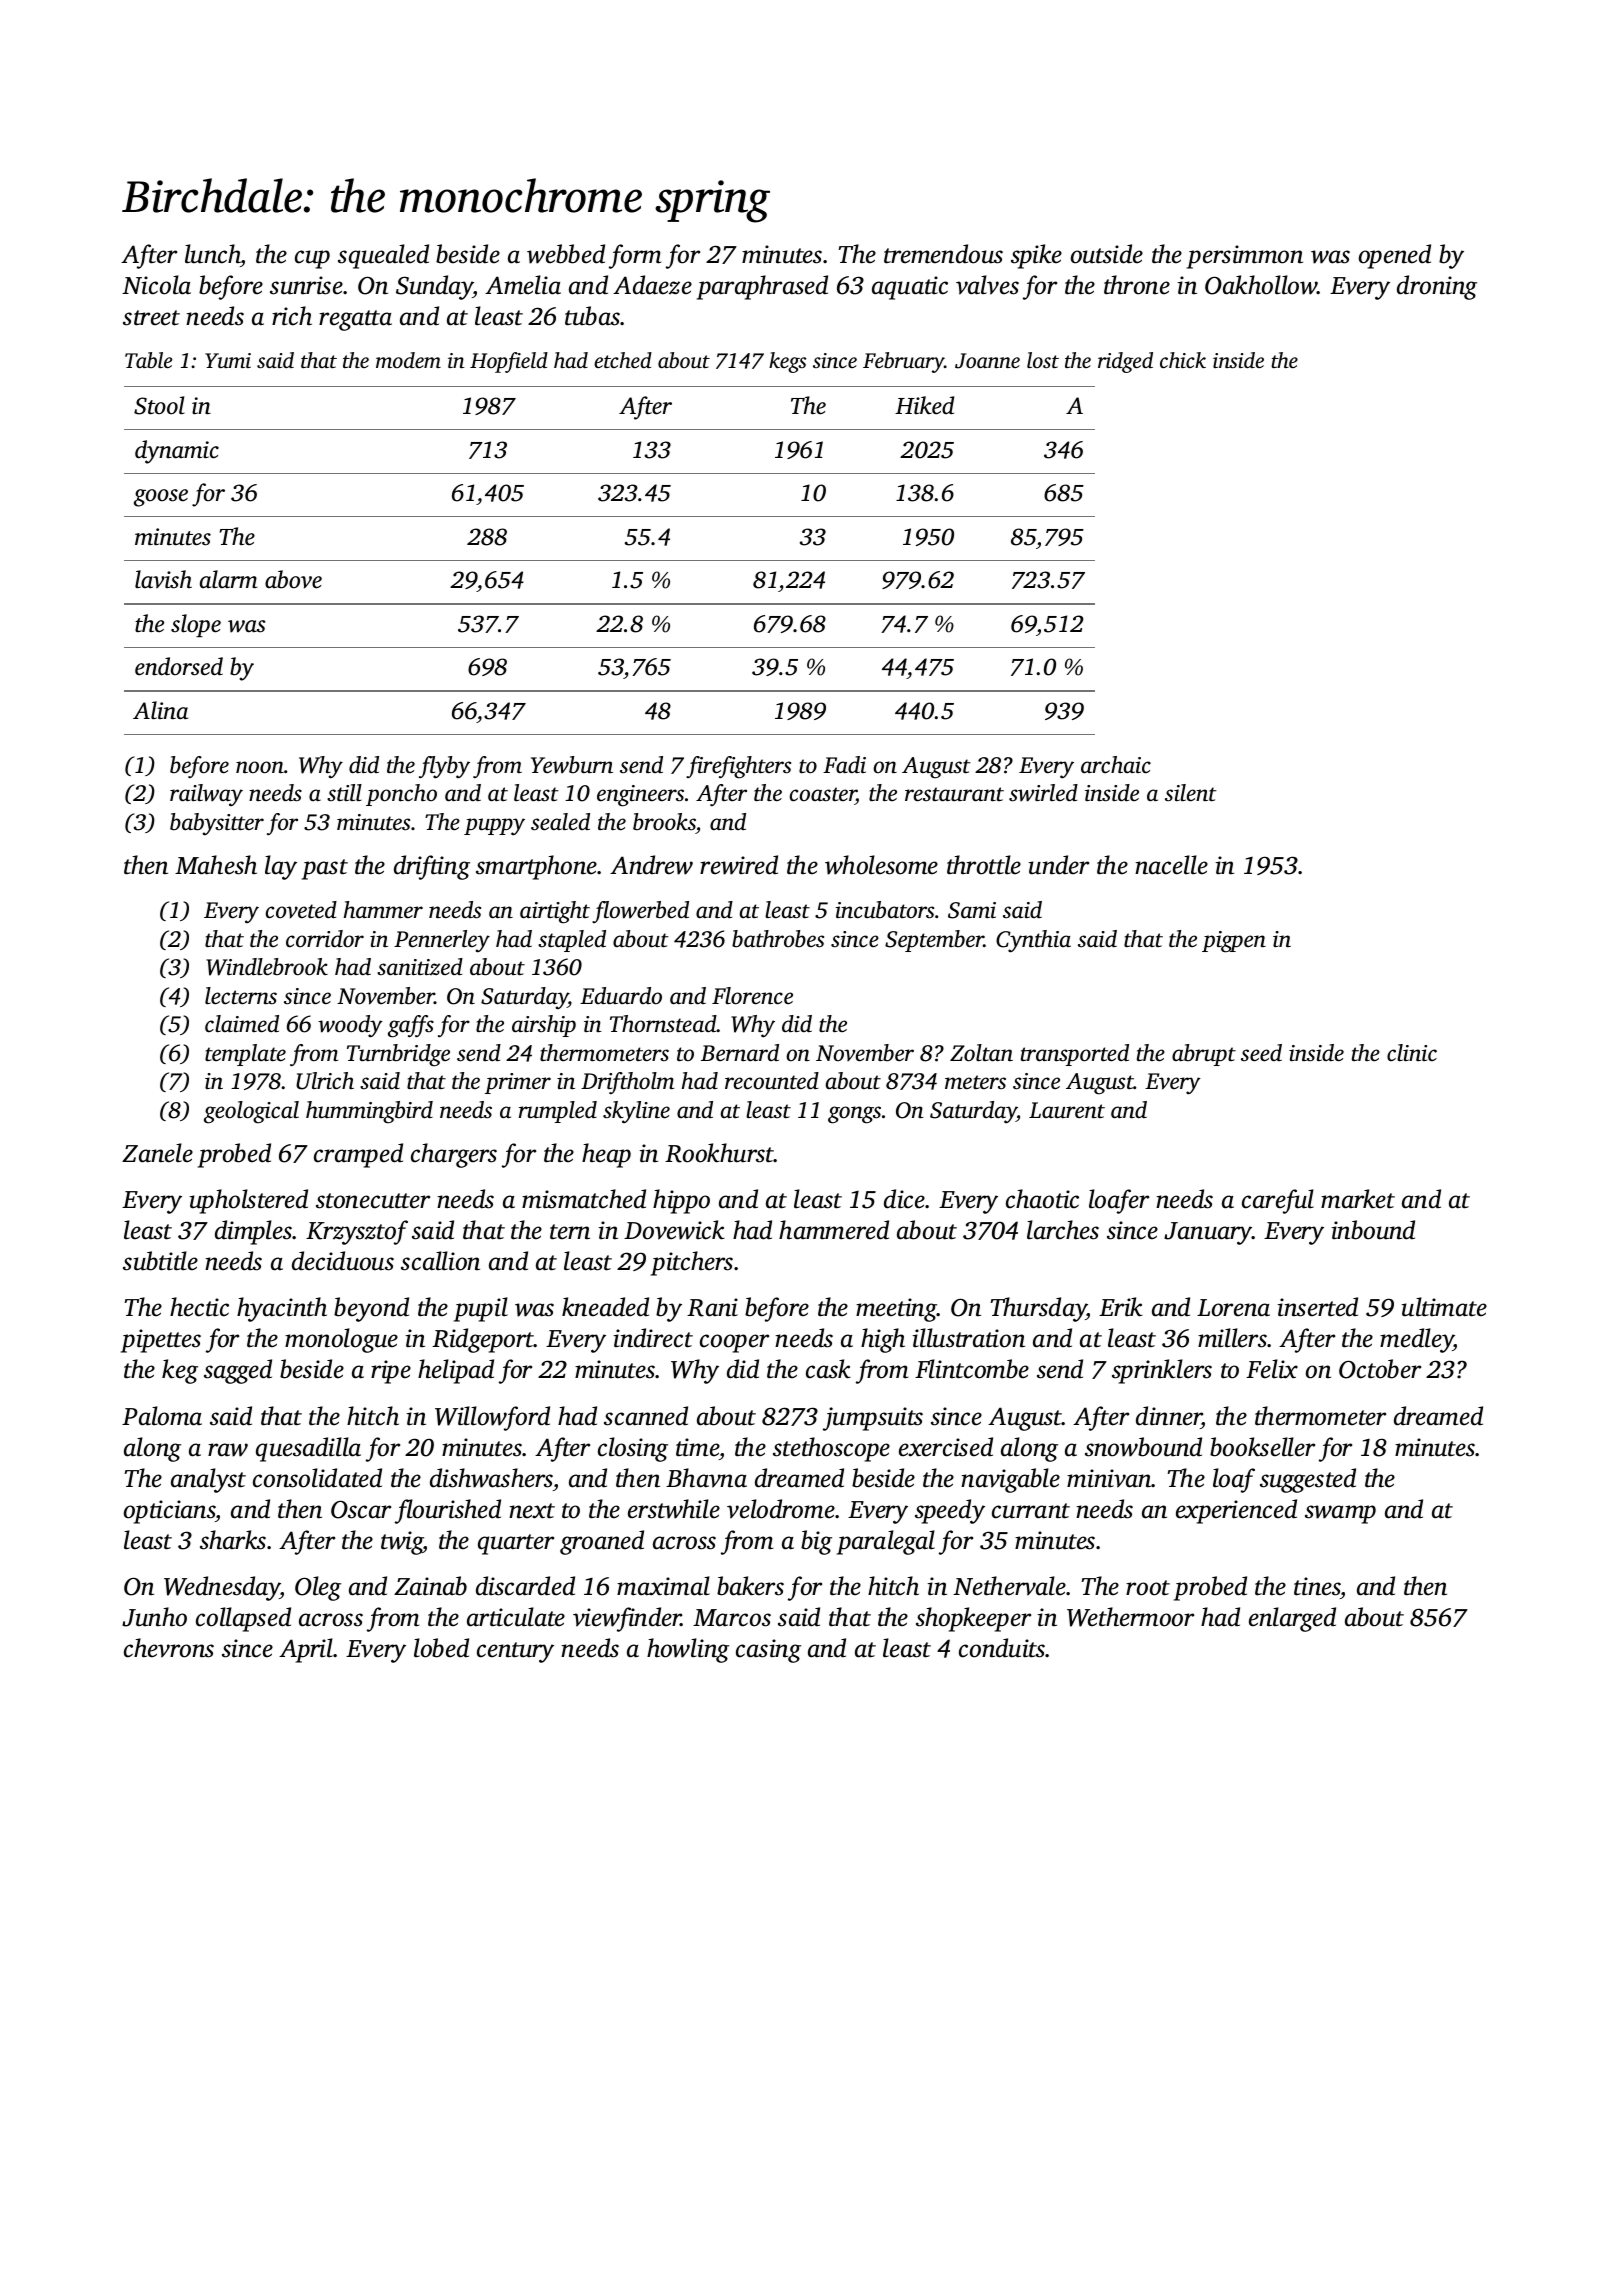 The height and width of the document is (2292, 1620). Describe the element at coordinates (844, 764) in the document. I see `Fadi` at that location.
